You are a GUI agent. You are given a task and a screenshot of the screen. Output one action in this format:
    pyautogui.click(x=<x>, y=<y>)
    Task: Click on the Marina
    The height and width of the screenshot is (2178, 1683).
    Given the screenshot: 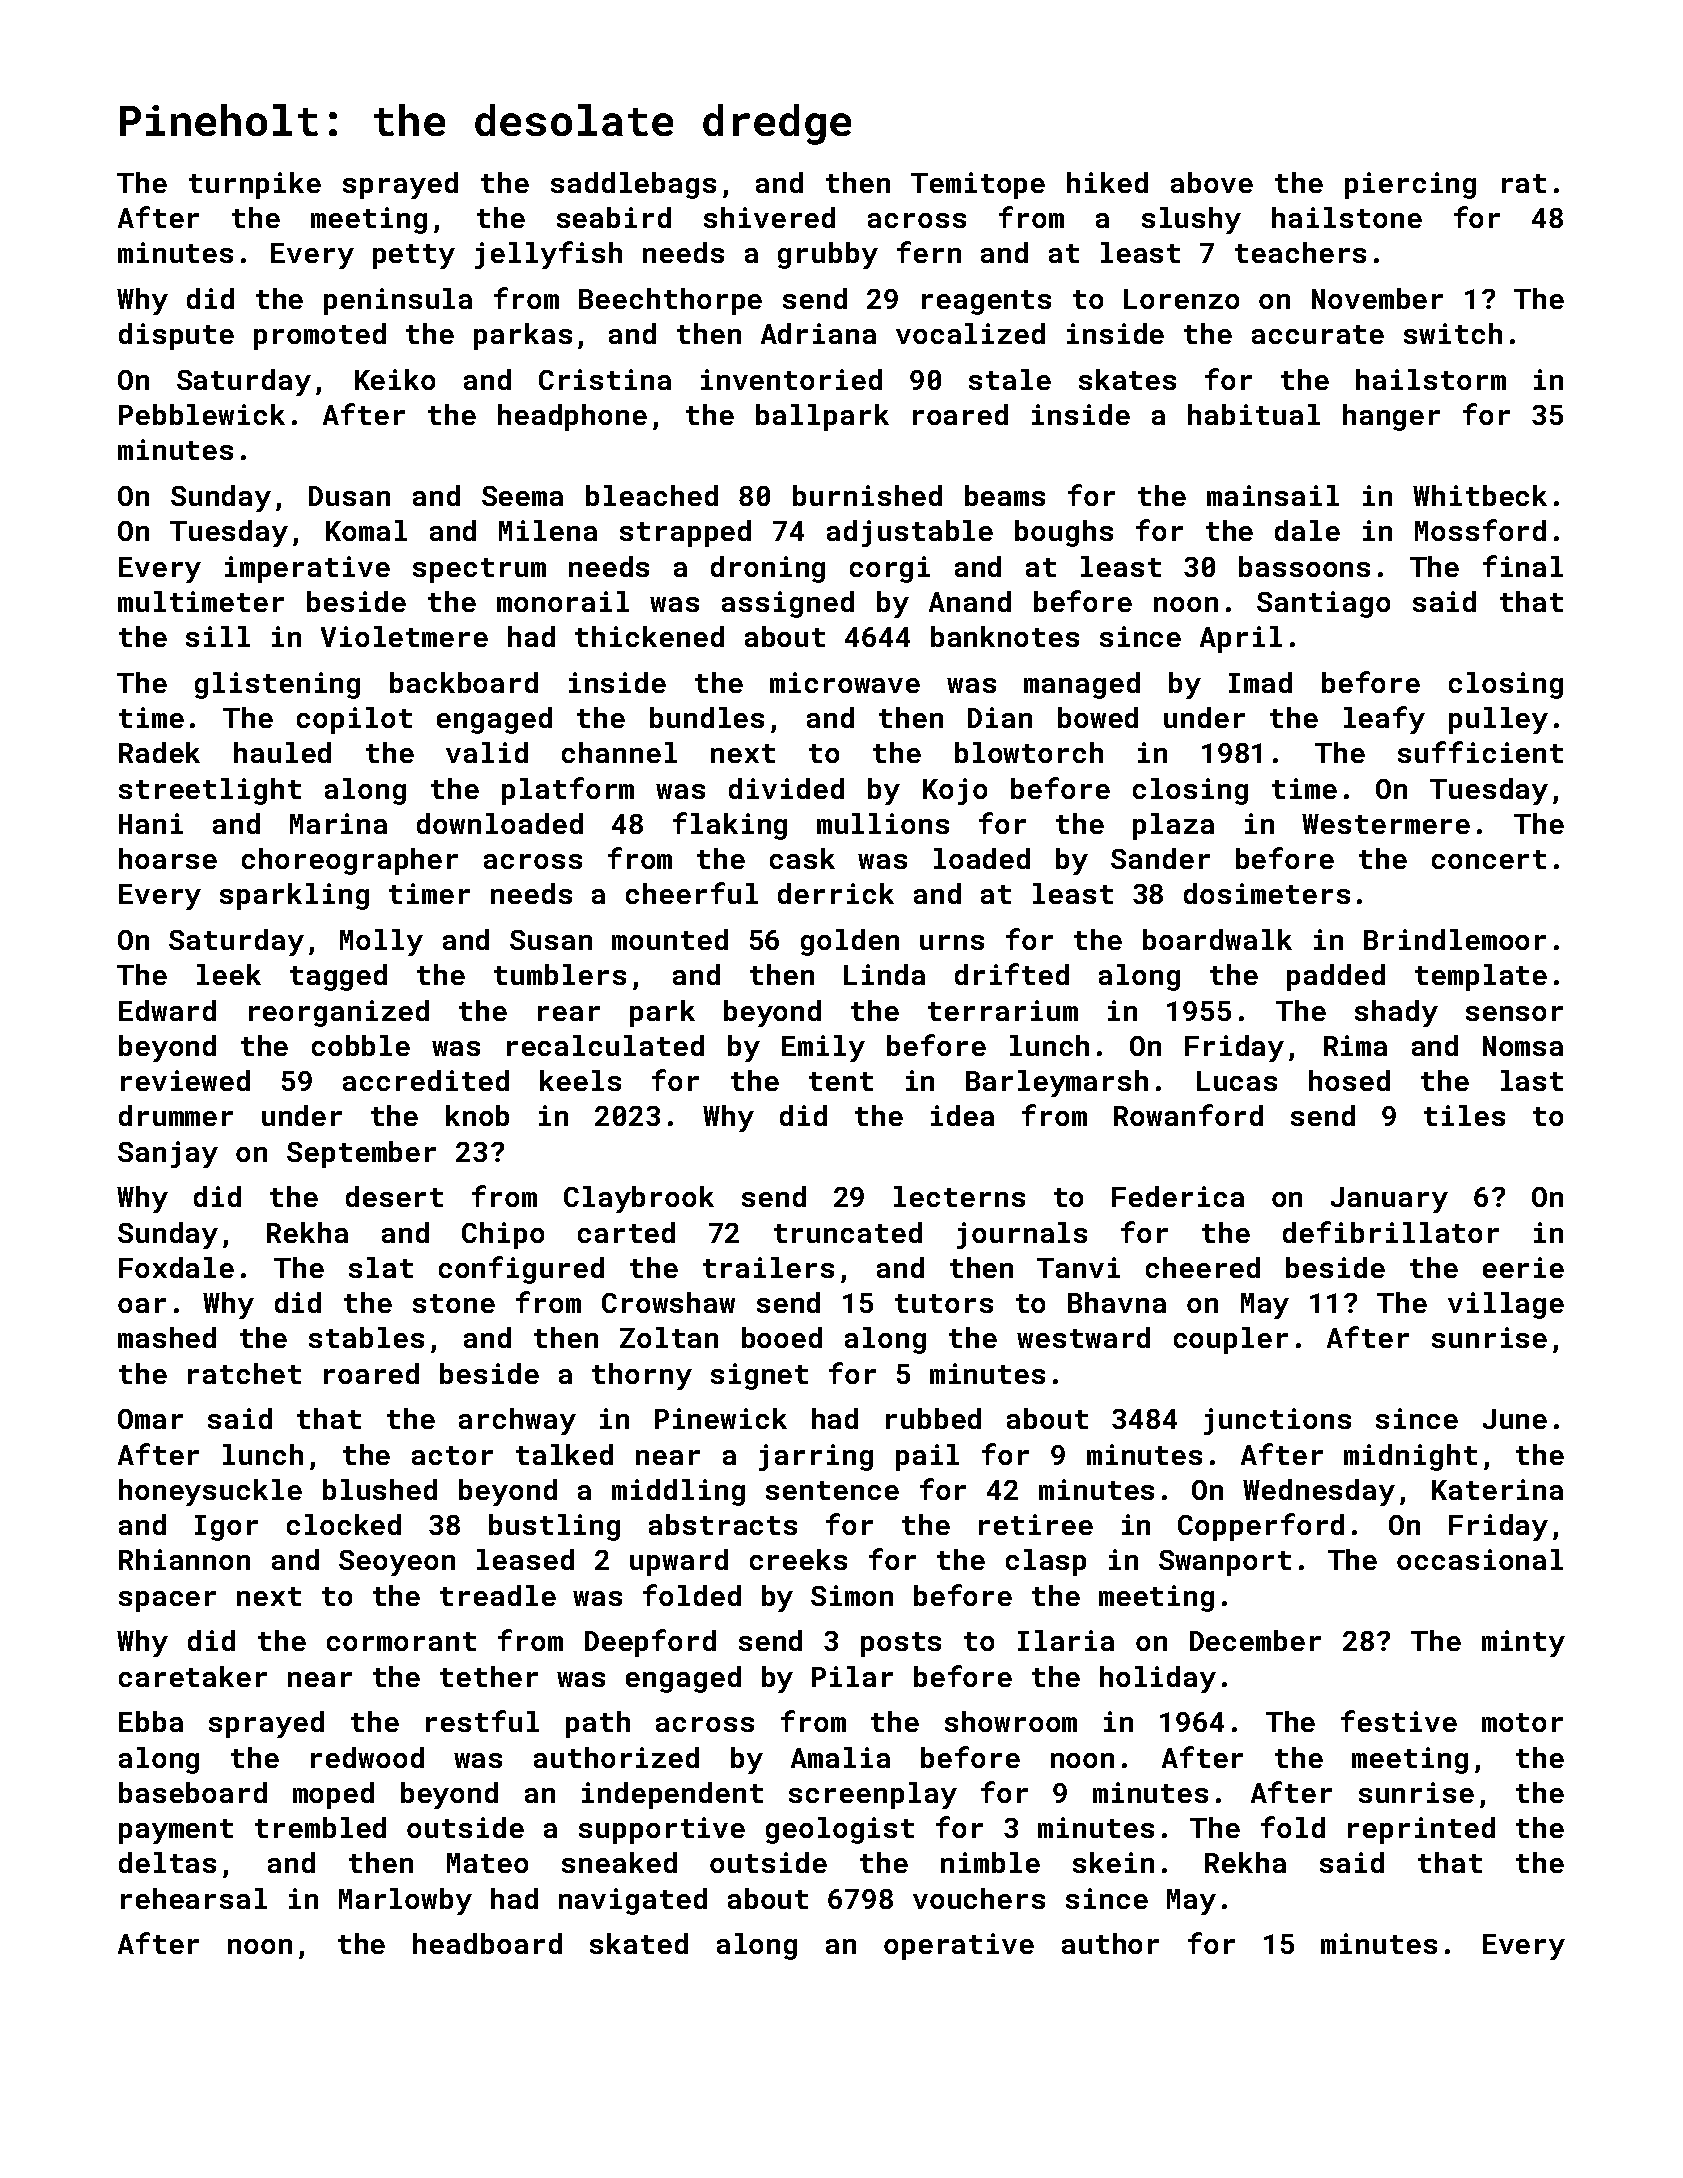 What is the action you would take?
    pyautogui.click(x=338, y=823)
